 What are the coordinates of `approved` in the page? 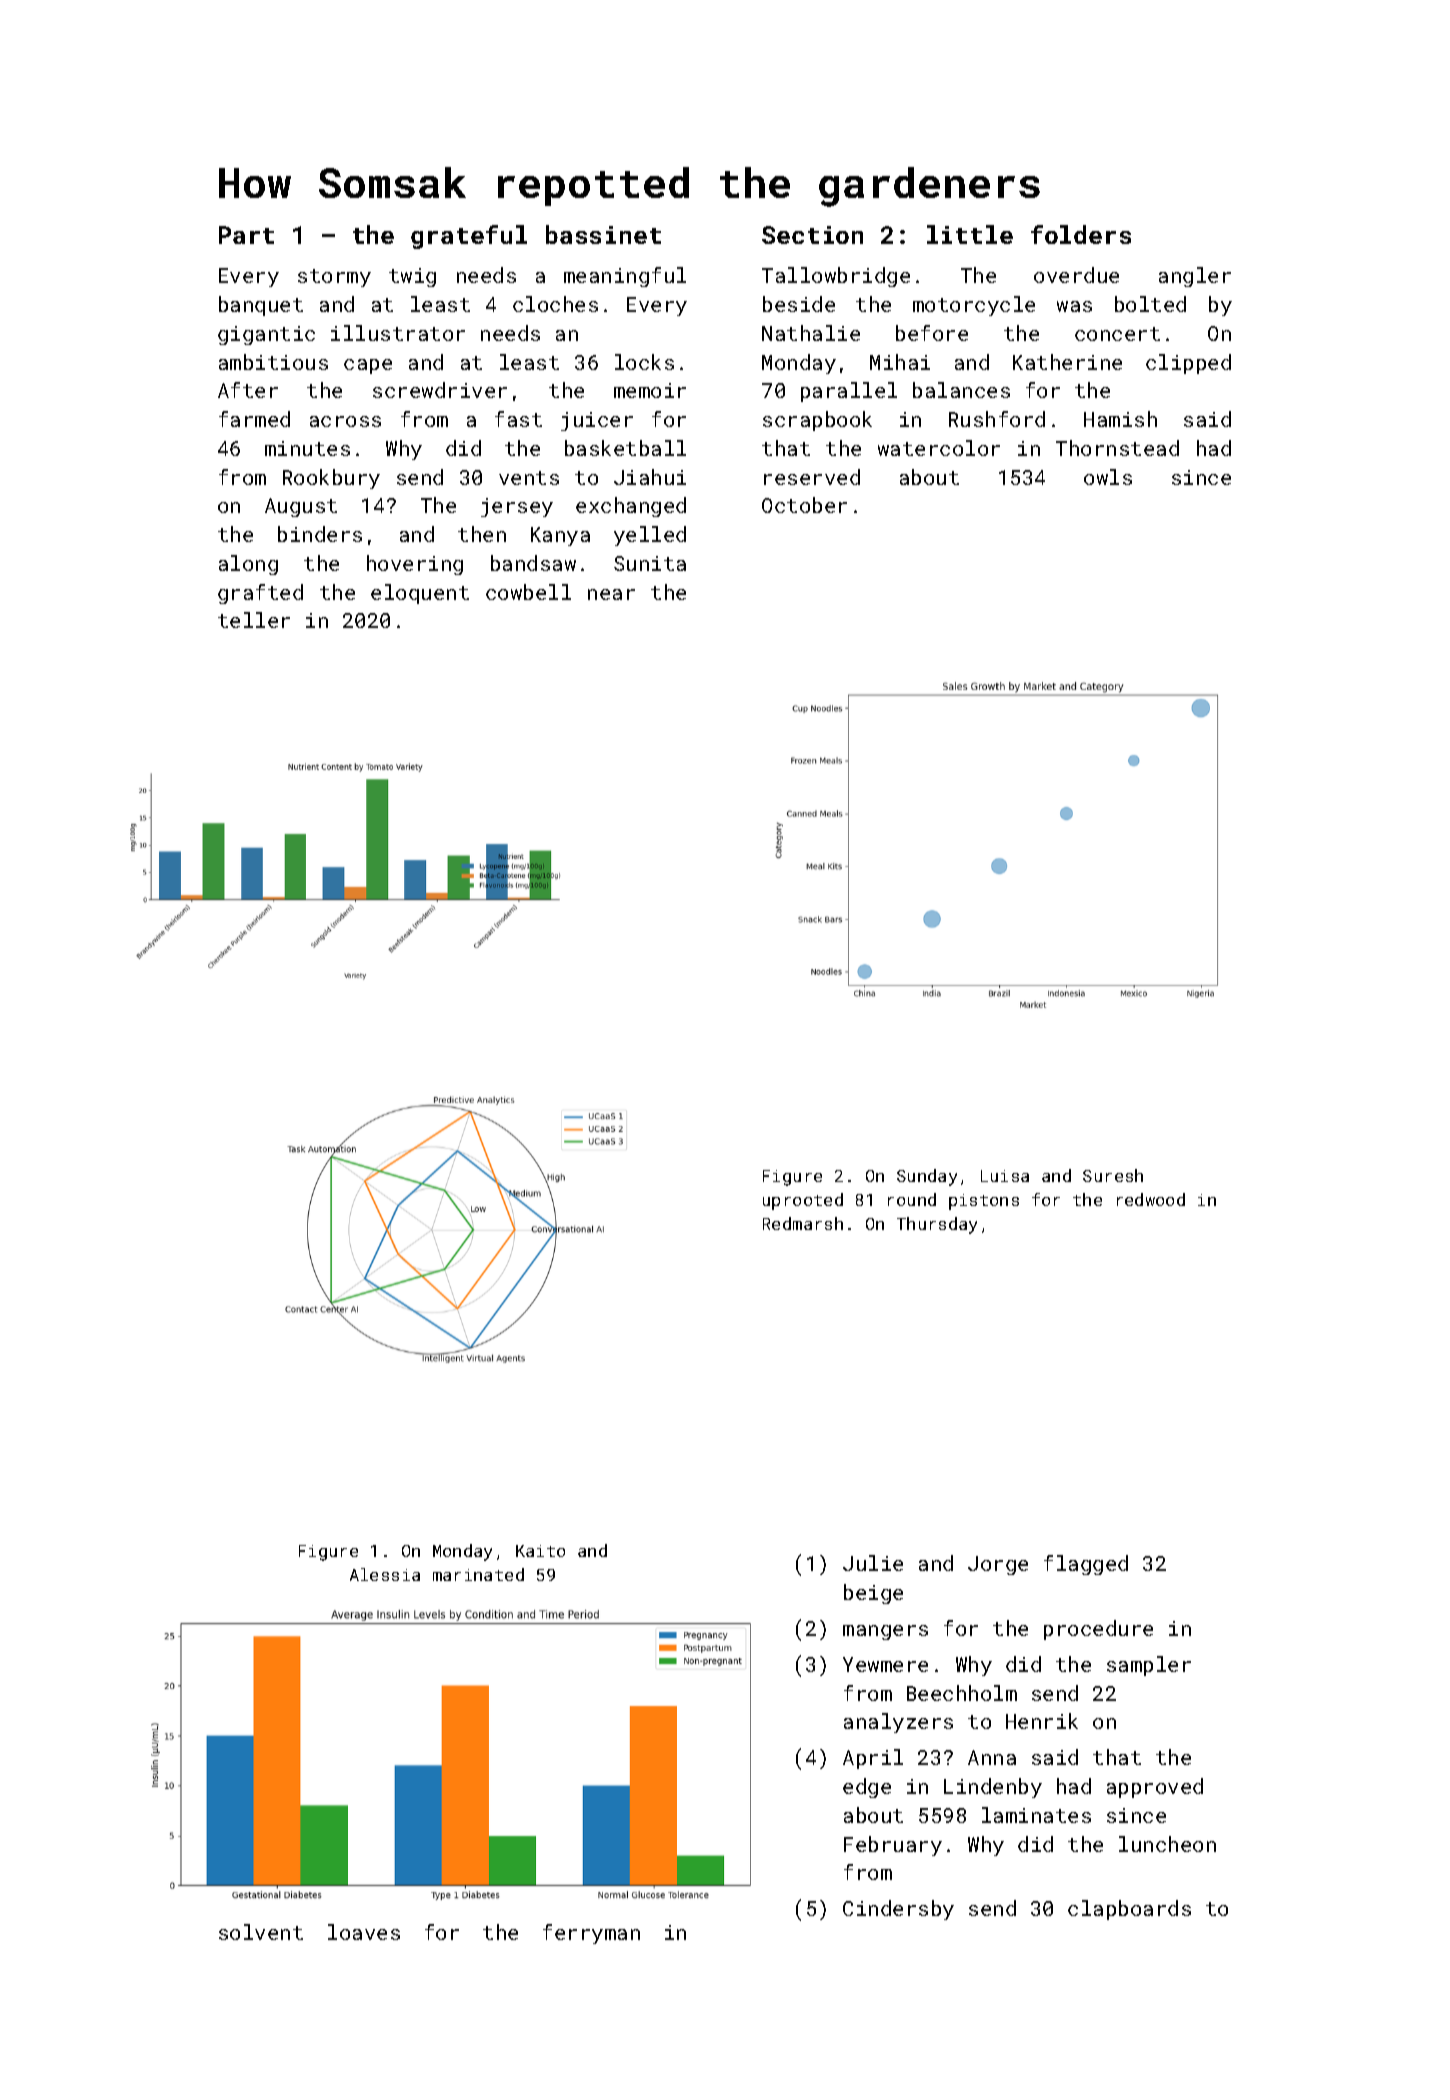 It's located at (1155, 1788).
